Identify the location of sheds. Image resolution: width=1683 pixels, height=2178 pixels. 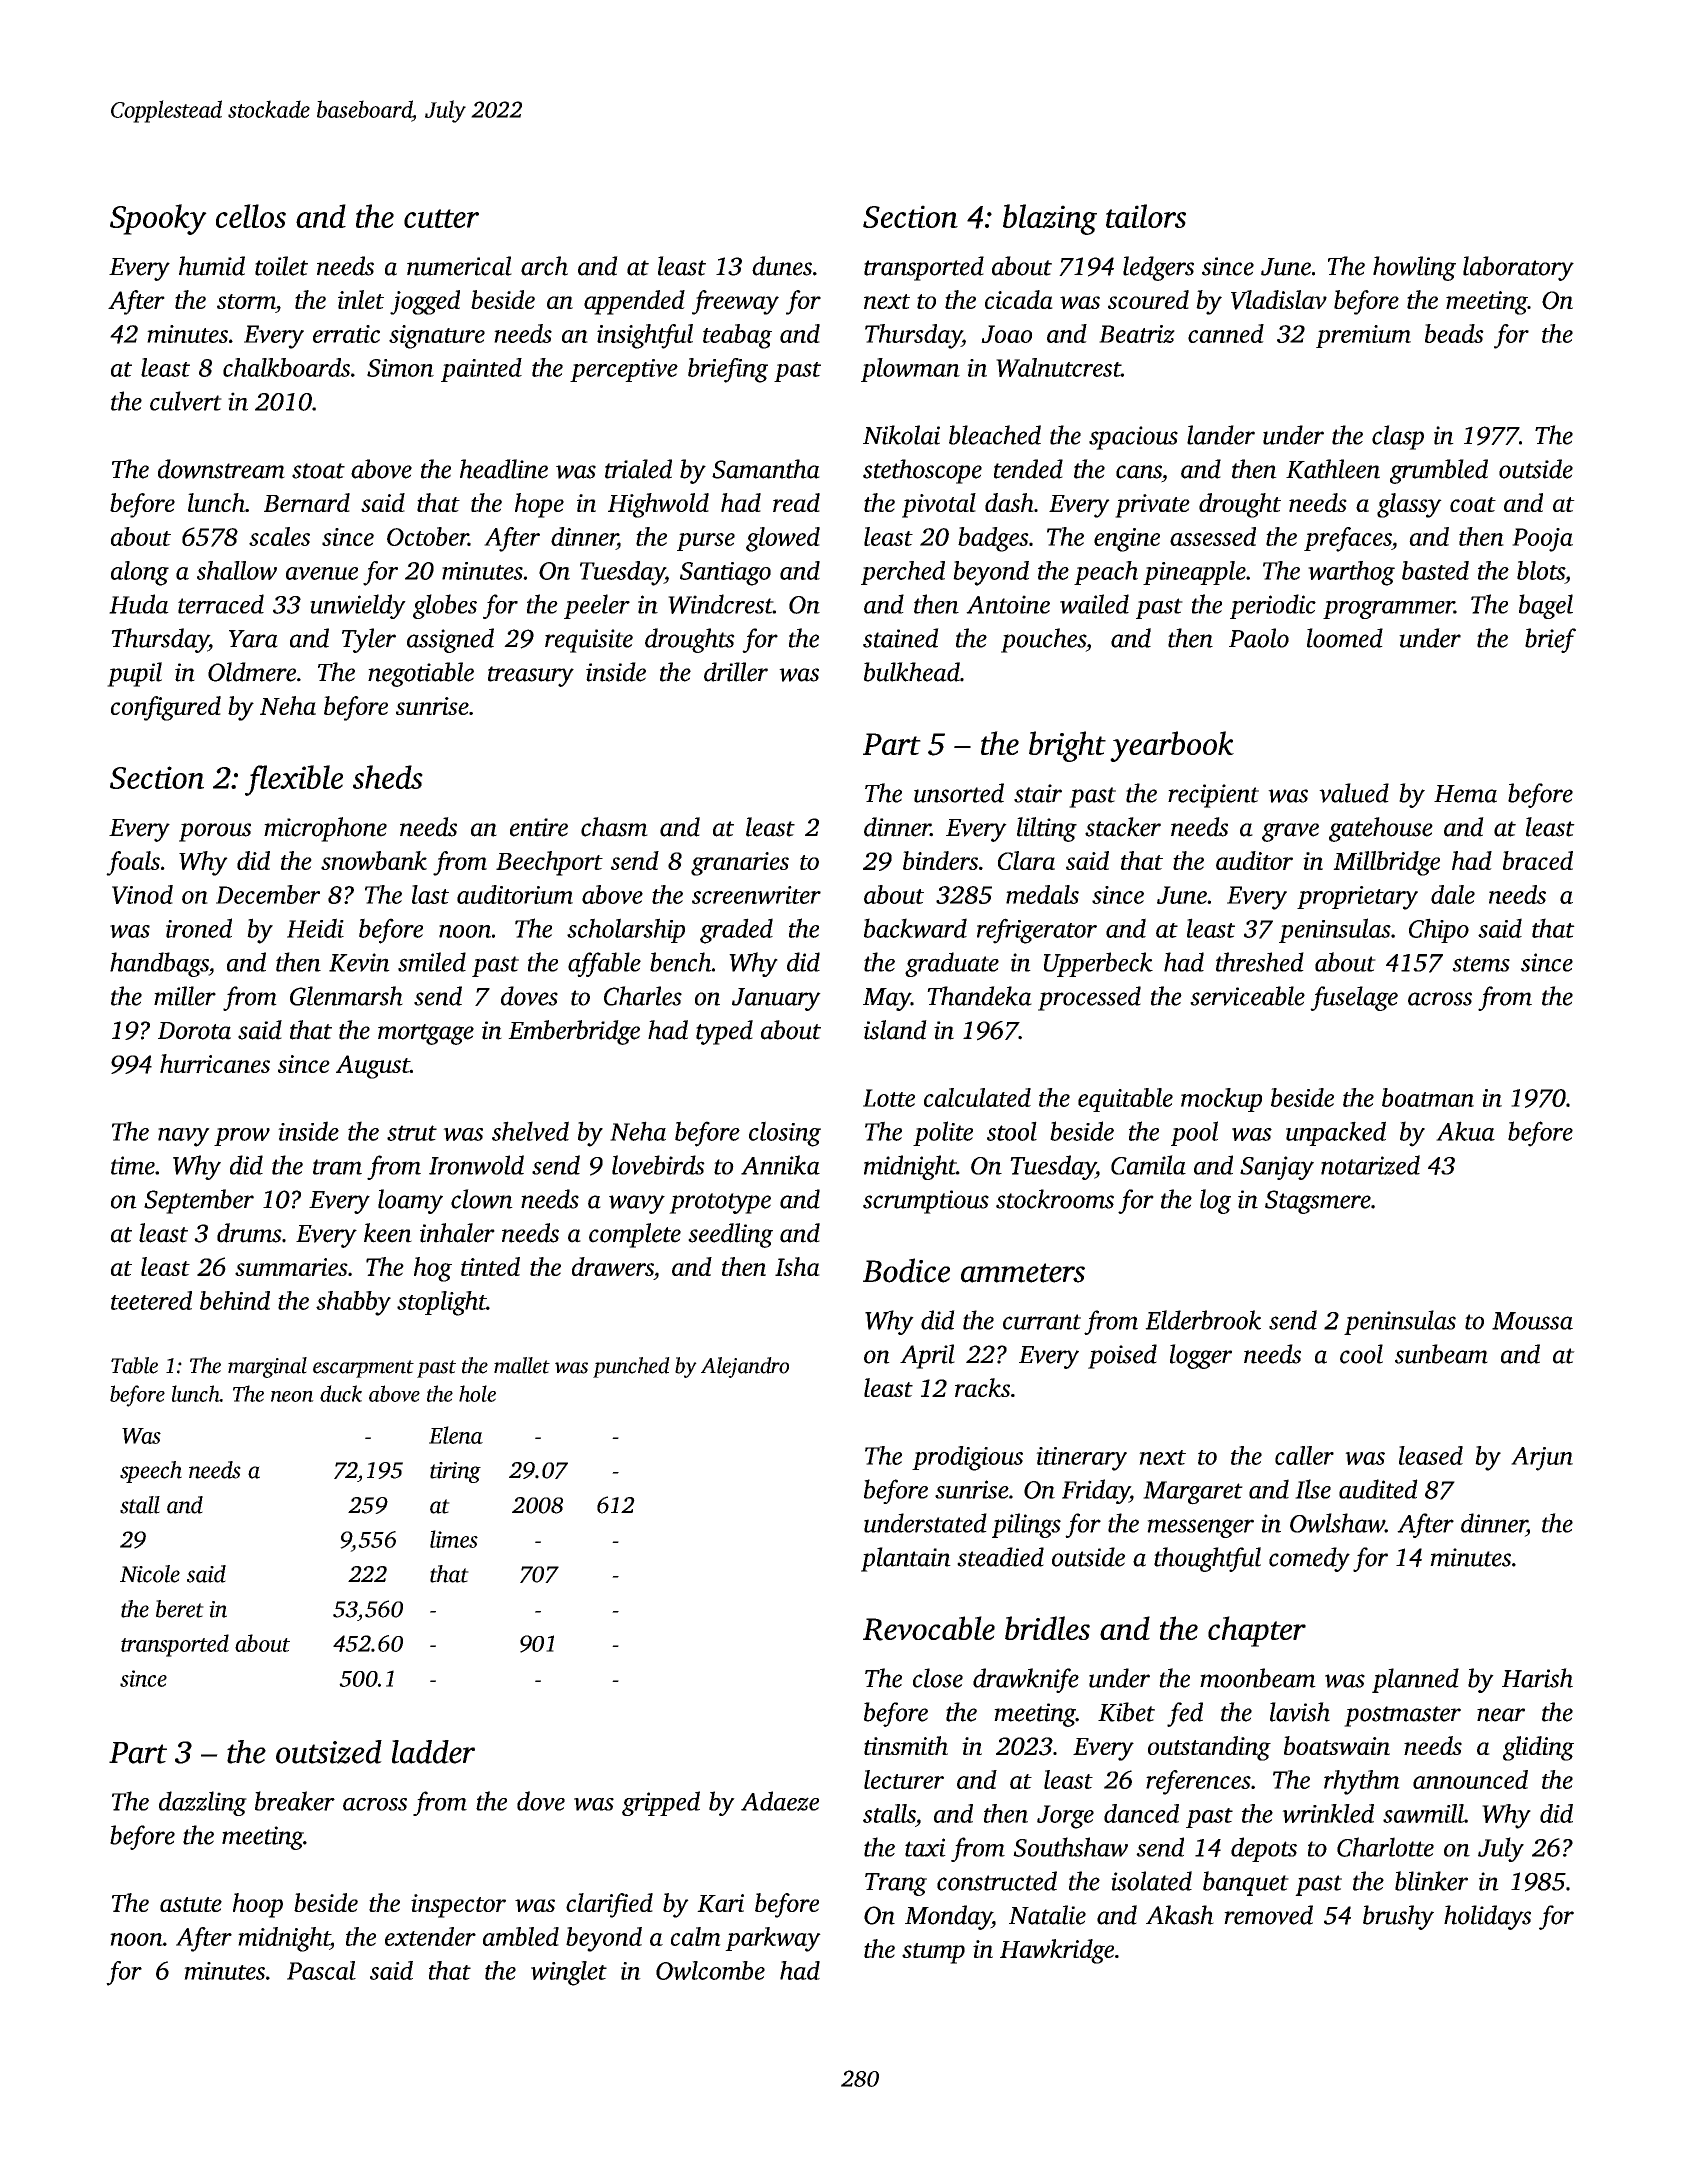
(388, 777).
